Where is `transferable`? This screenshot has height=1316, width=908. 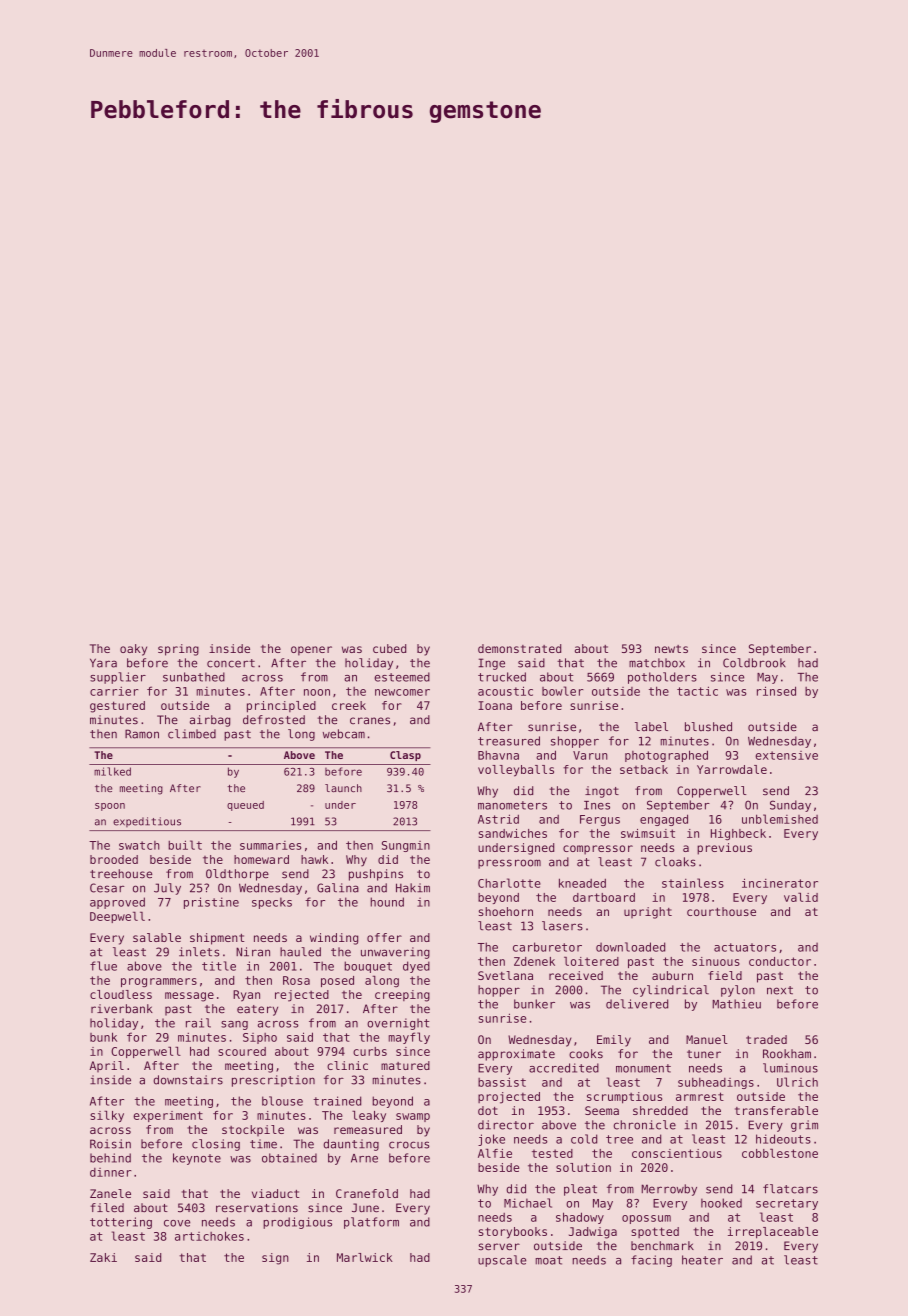 transferable is located at coordinates (776, 1110).
